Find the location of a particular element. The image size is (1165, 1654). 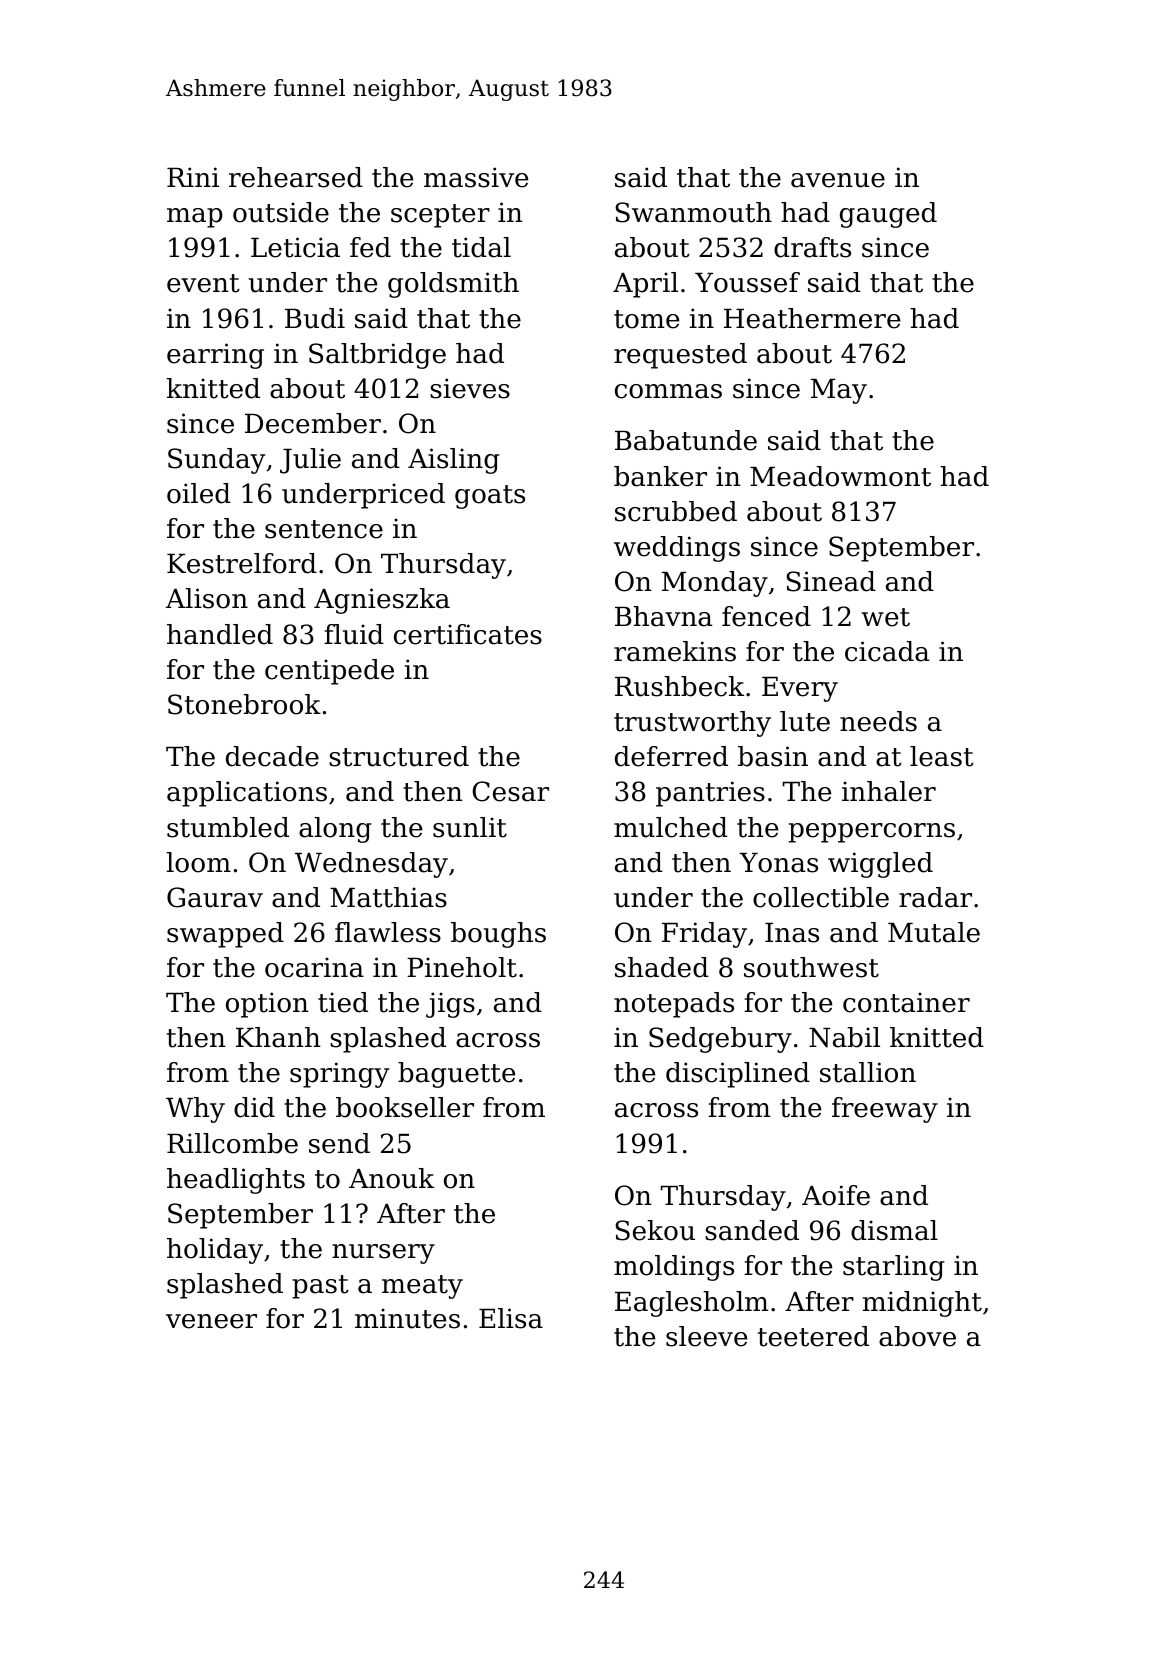

Budi is located at coordinates (315, 318).
